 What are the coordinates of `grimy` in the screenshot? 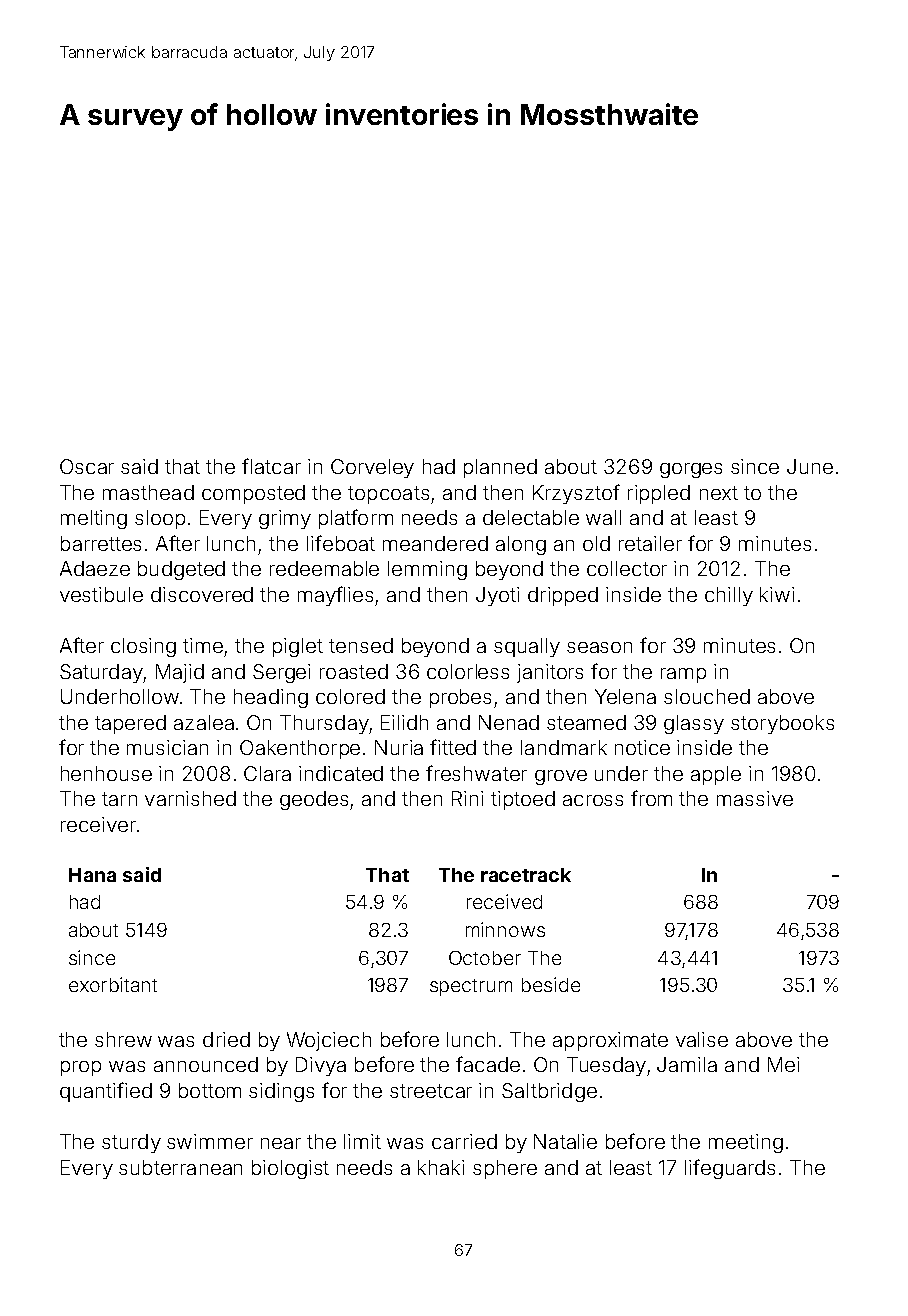 It's located at (285, 519).
